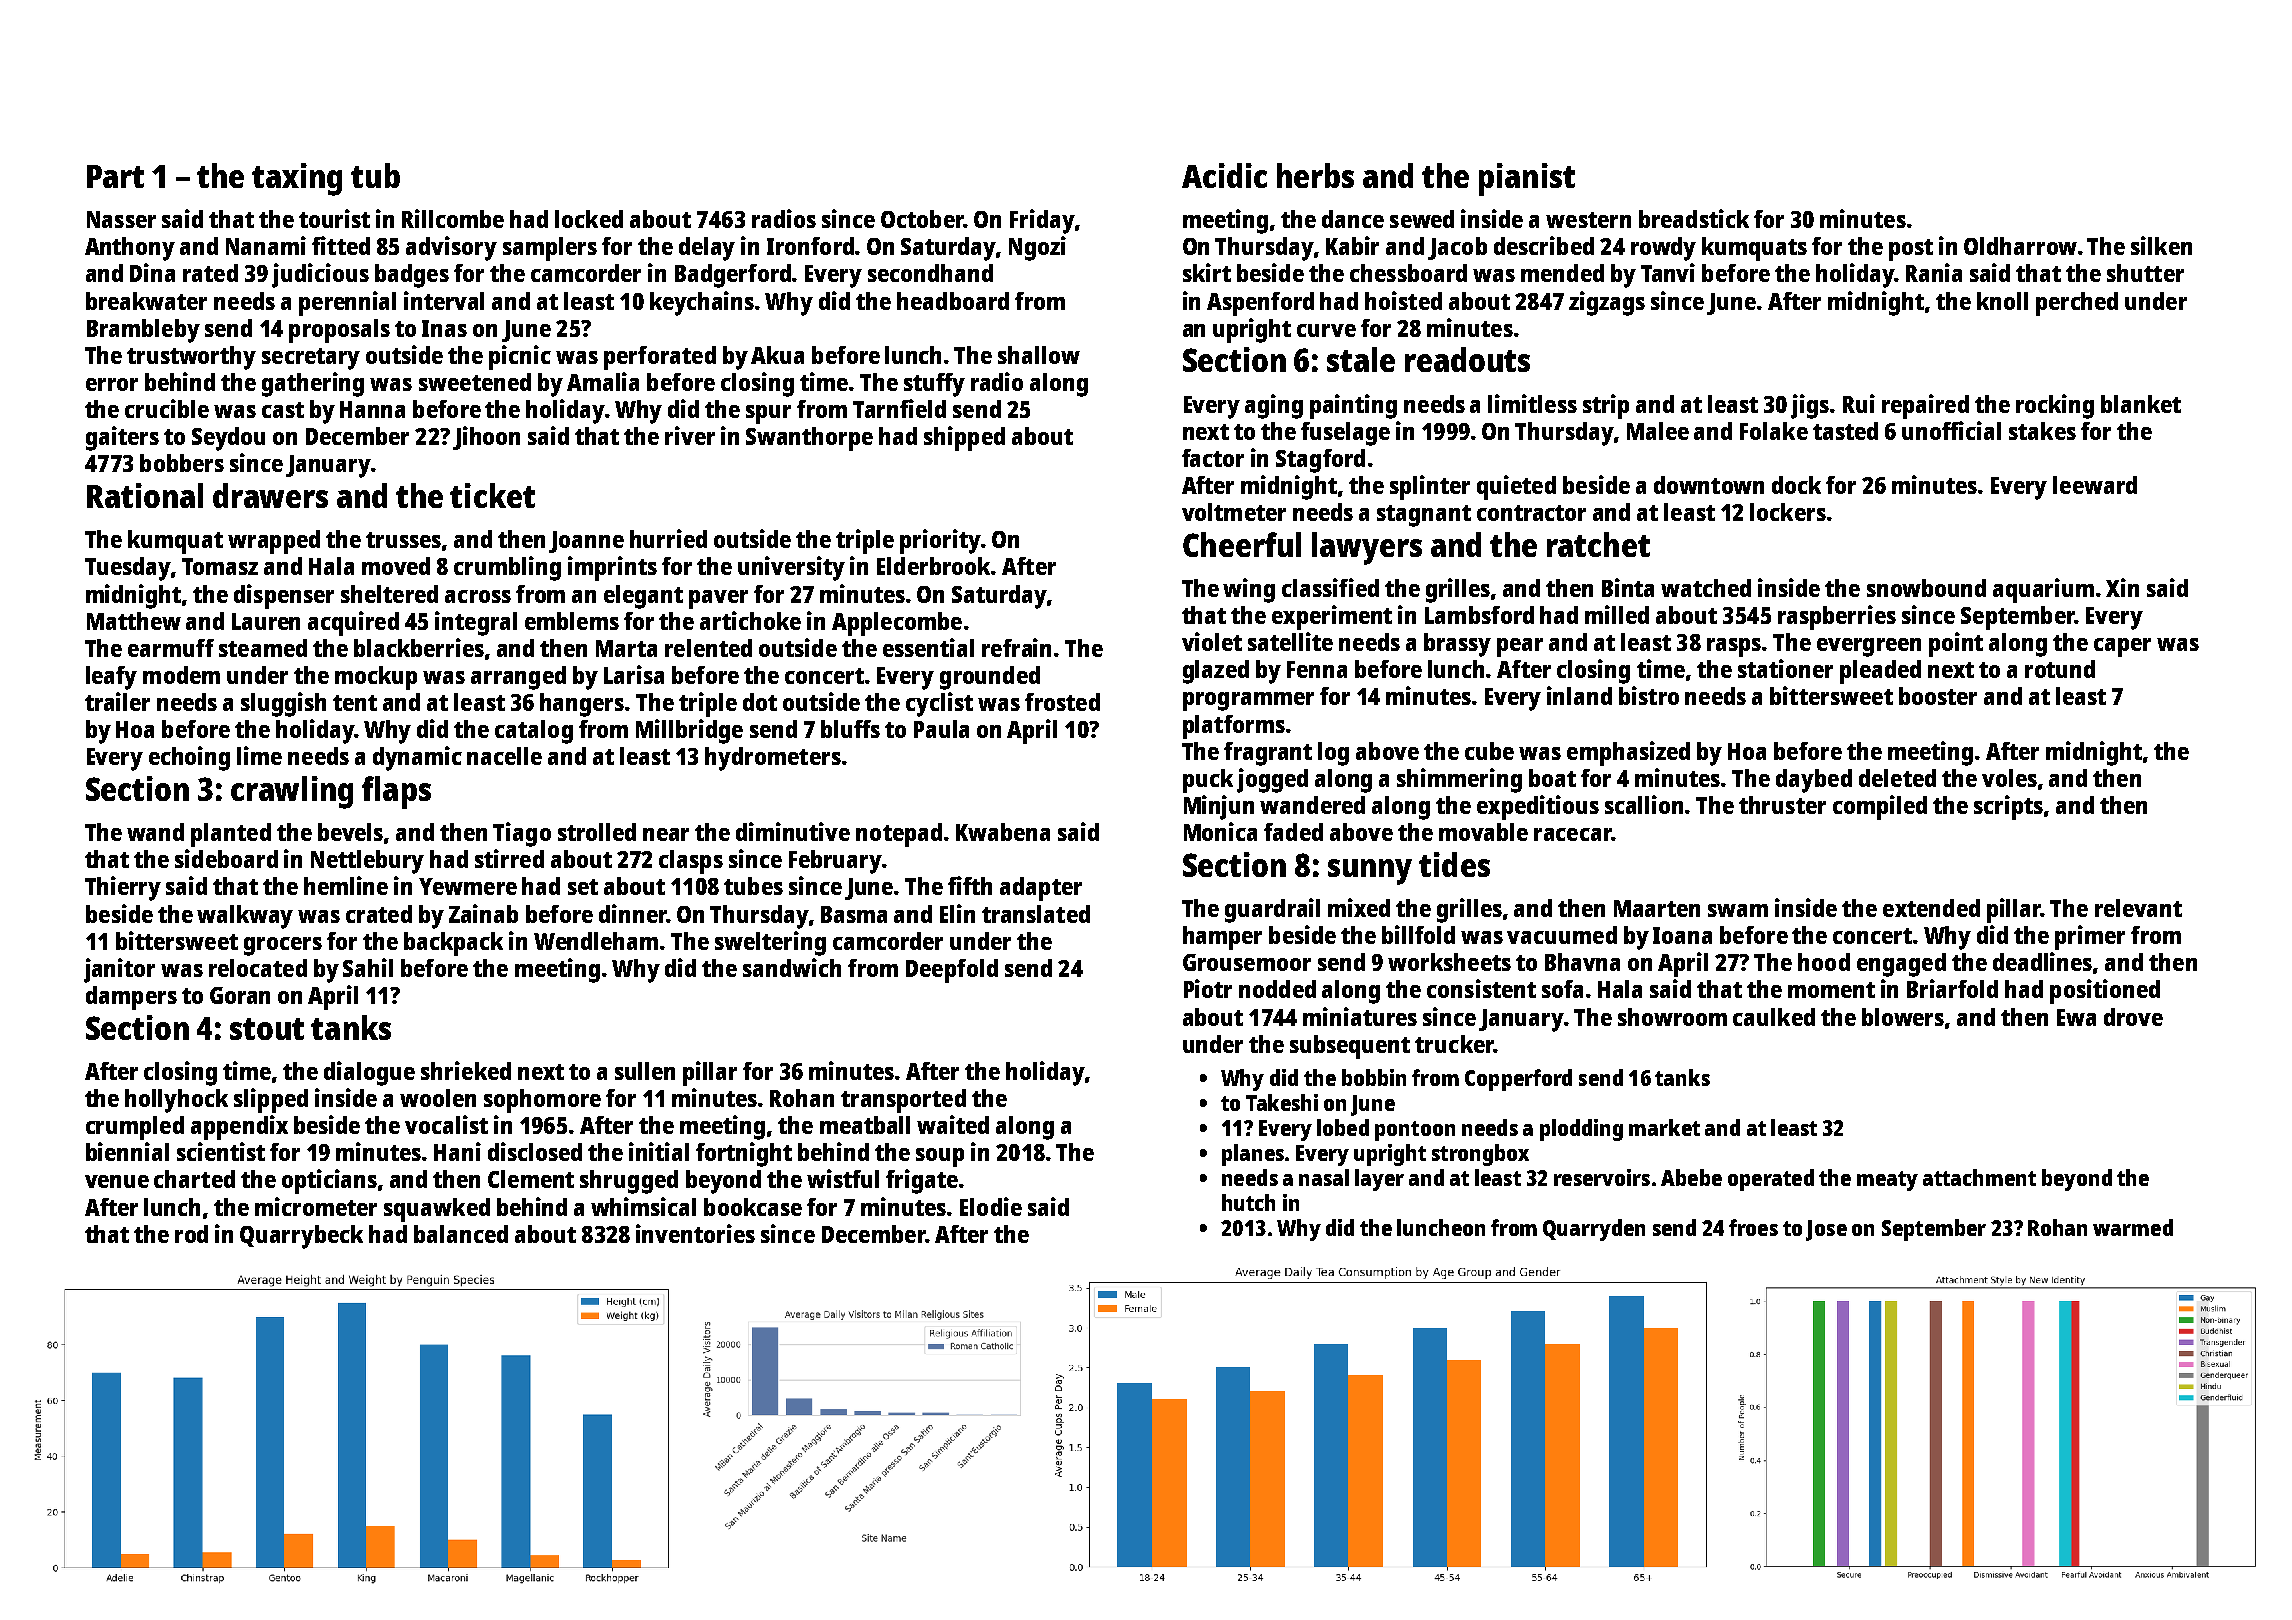 The height and width of the screenshot is (1620, 2292). I want to click on nasal, so click(1324, 1177).
